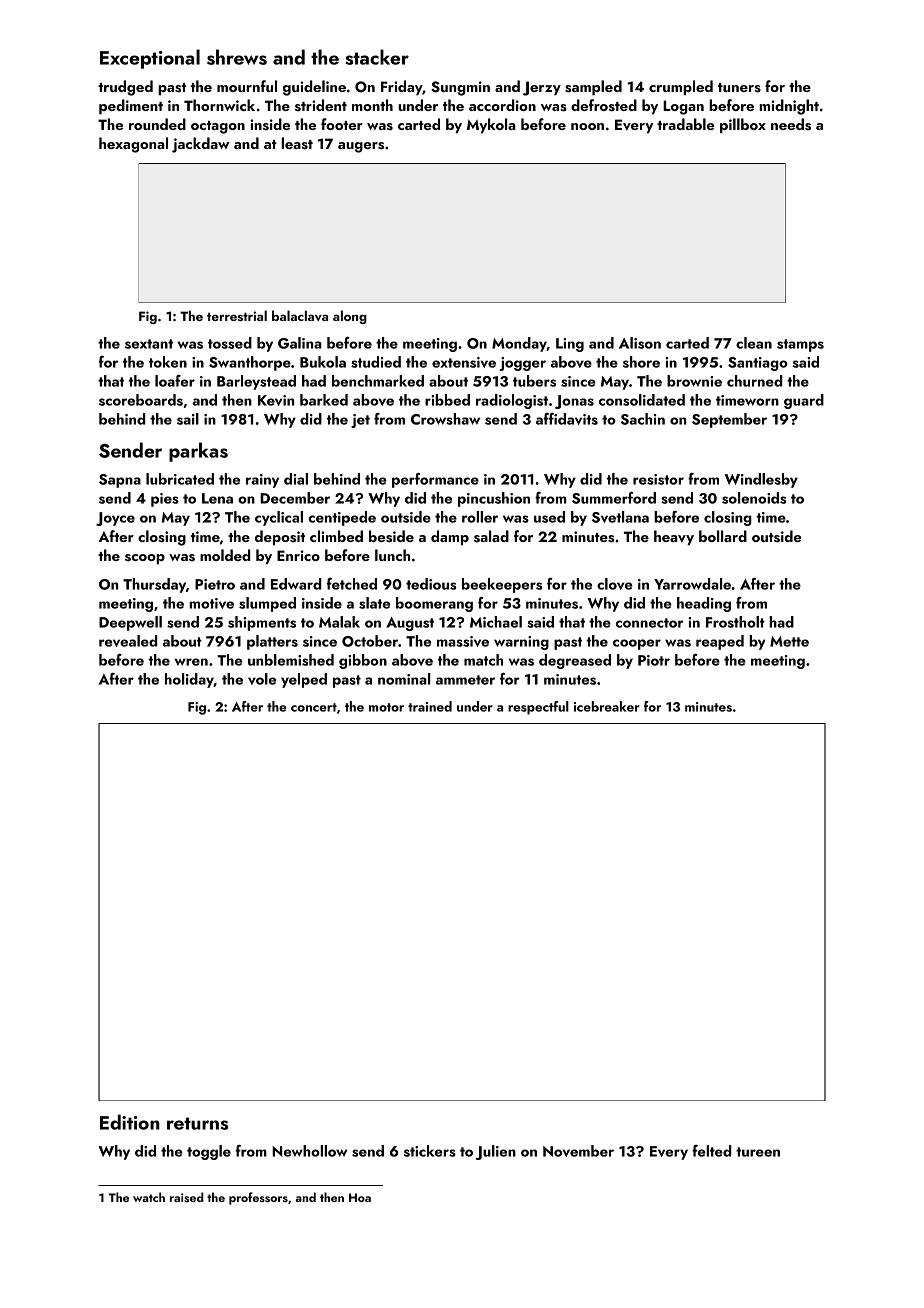  What do you see at coordinates (191, 662) in the screenshot?
I see `wren` at bounding box center [191, 662].
